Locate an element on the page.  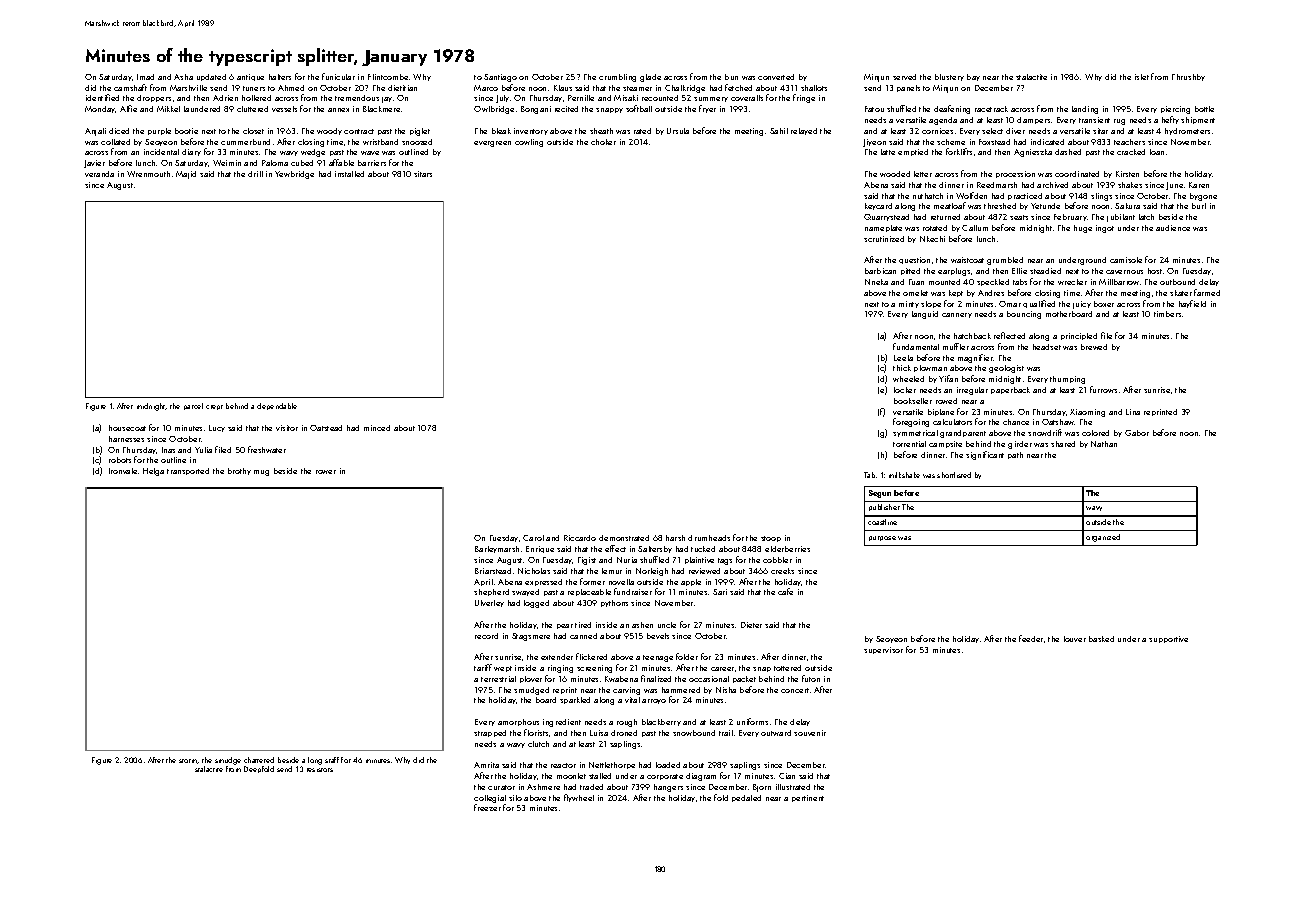
transported is located at coordinates (188, 471).
